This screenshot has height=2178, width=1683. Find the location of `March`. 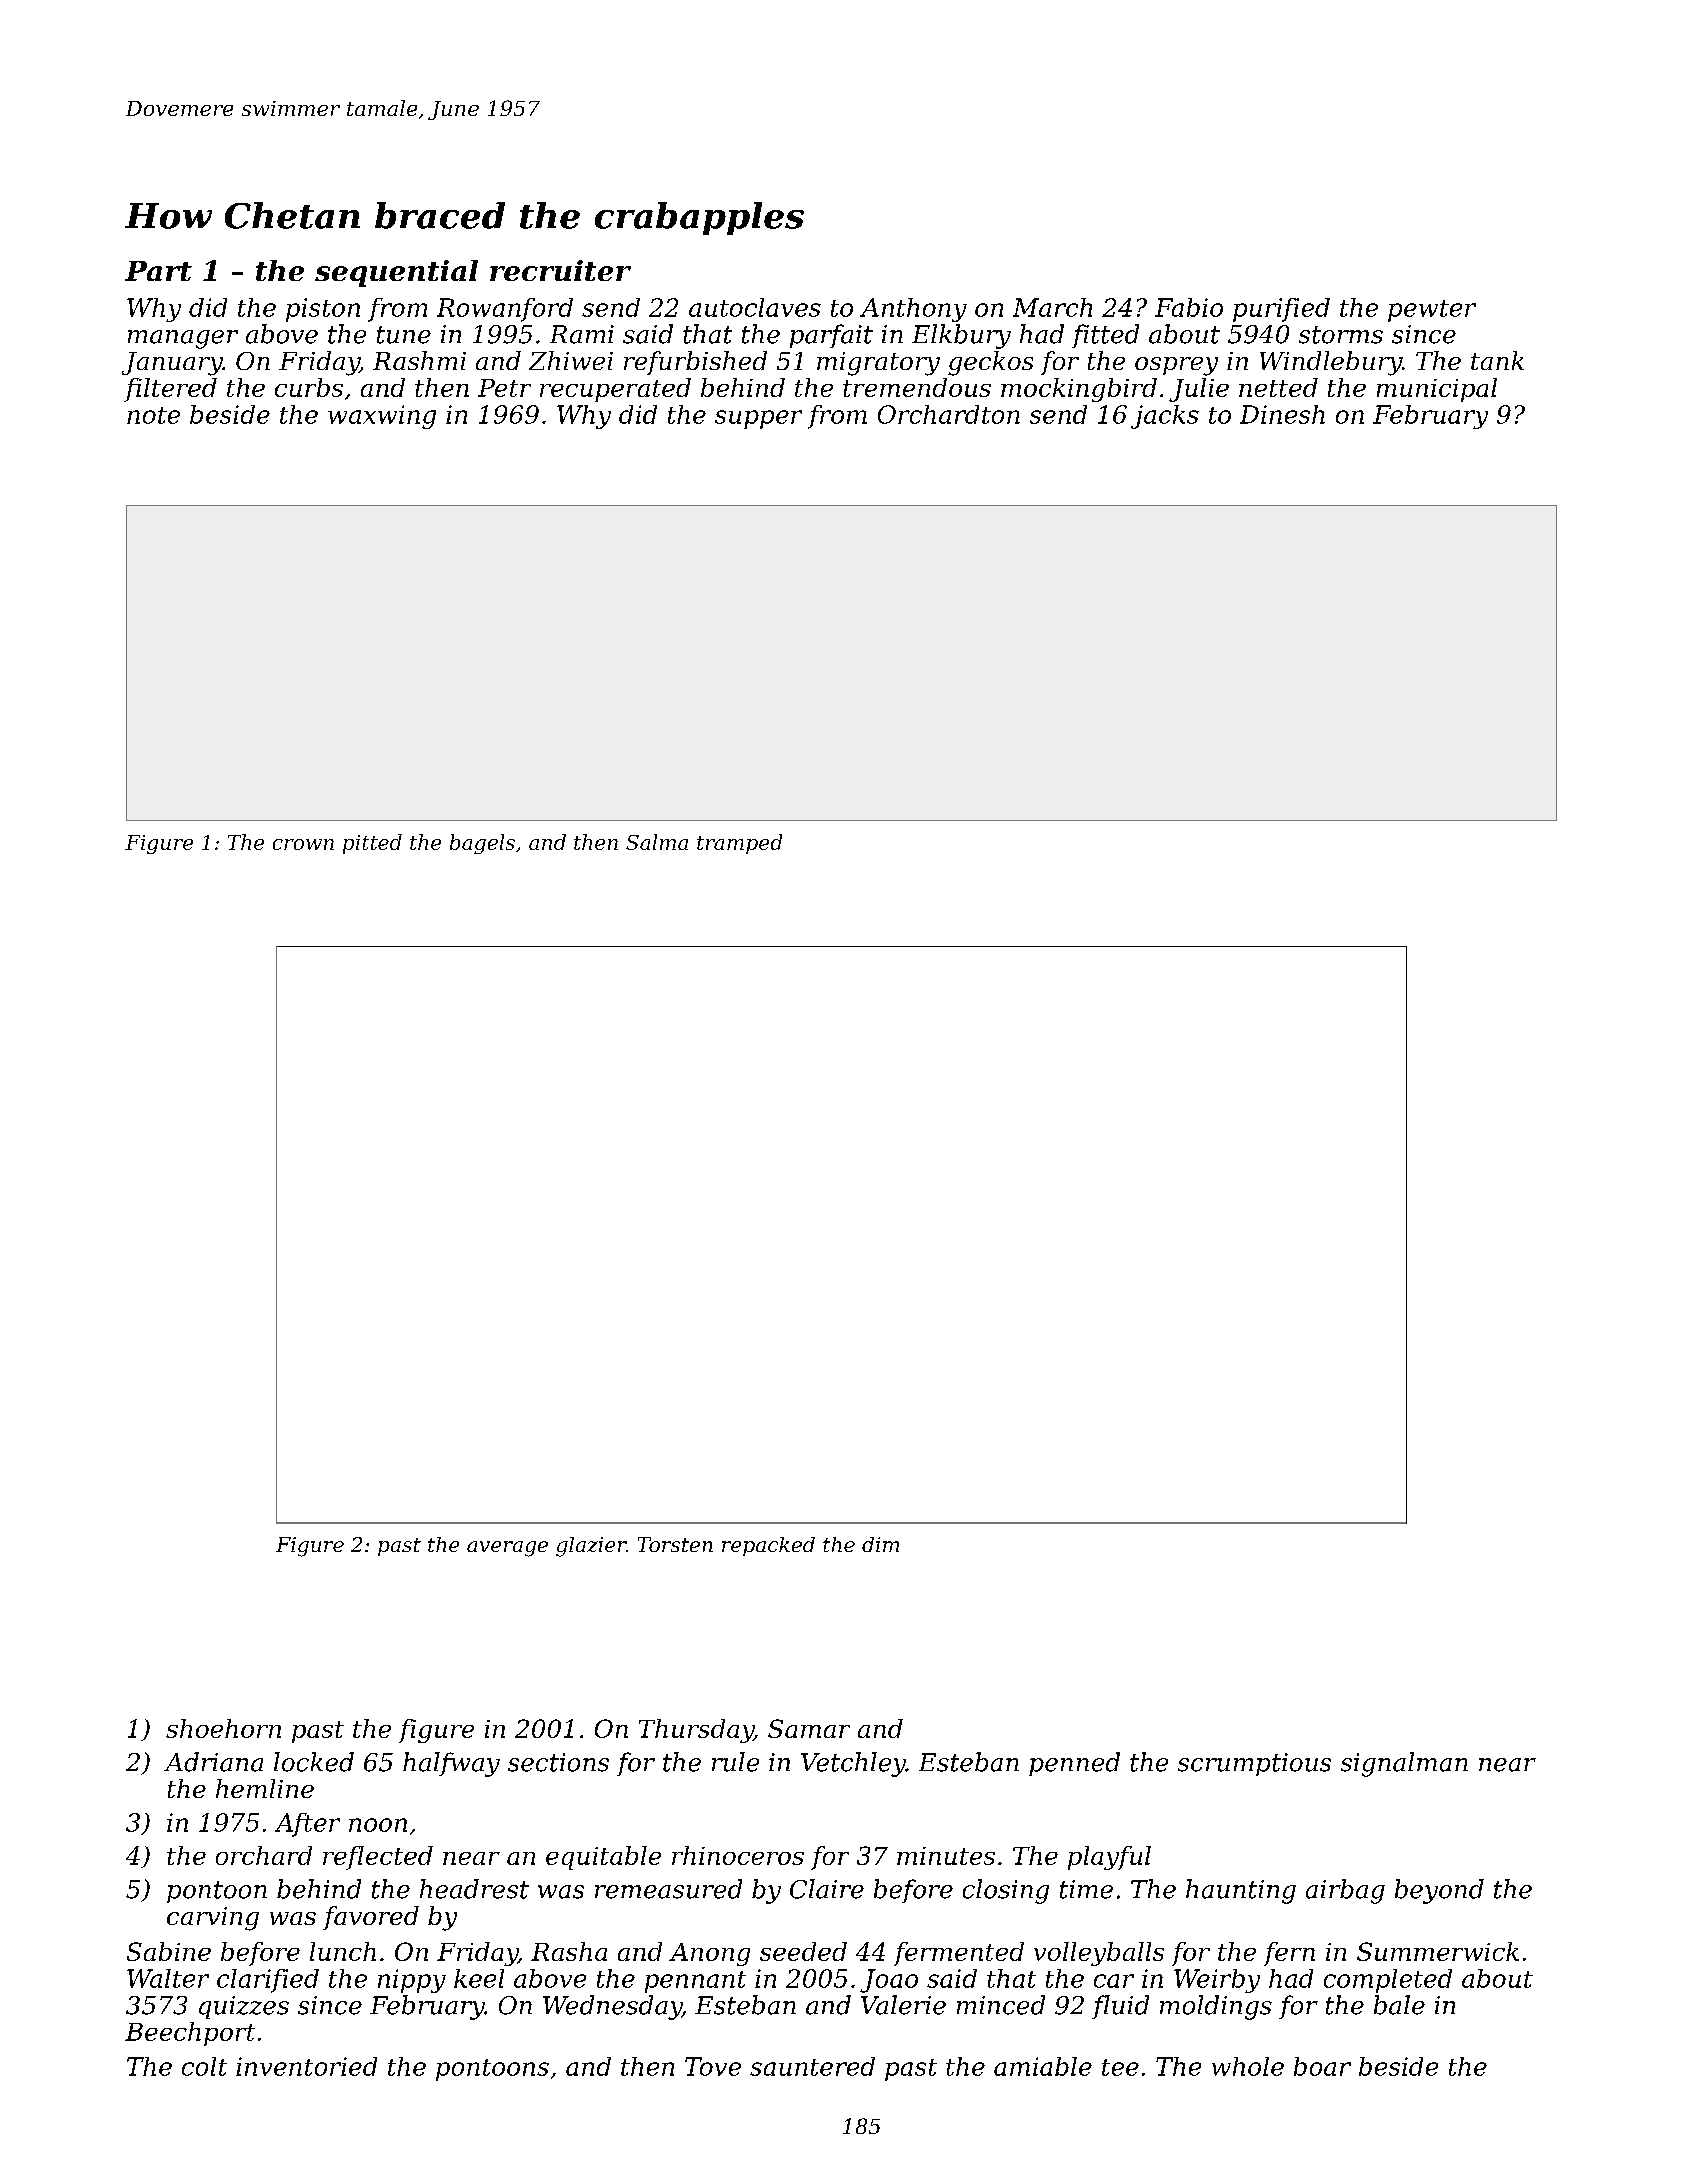

March is located at coordinates (1052, 307).
